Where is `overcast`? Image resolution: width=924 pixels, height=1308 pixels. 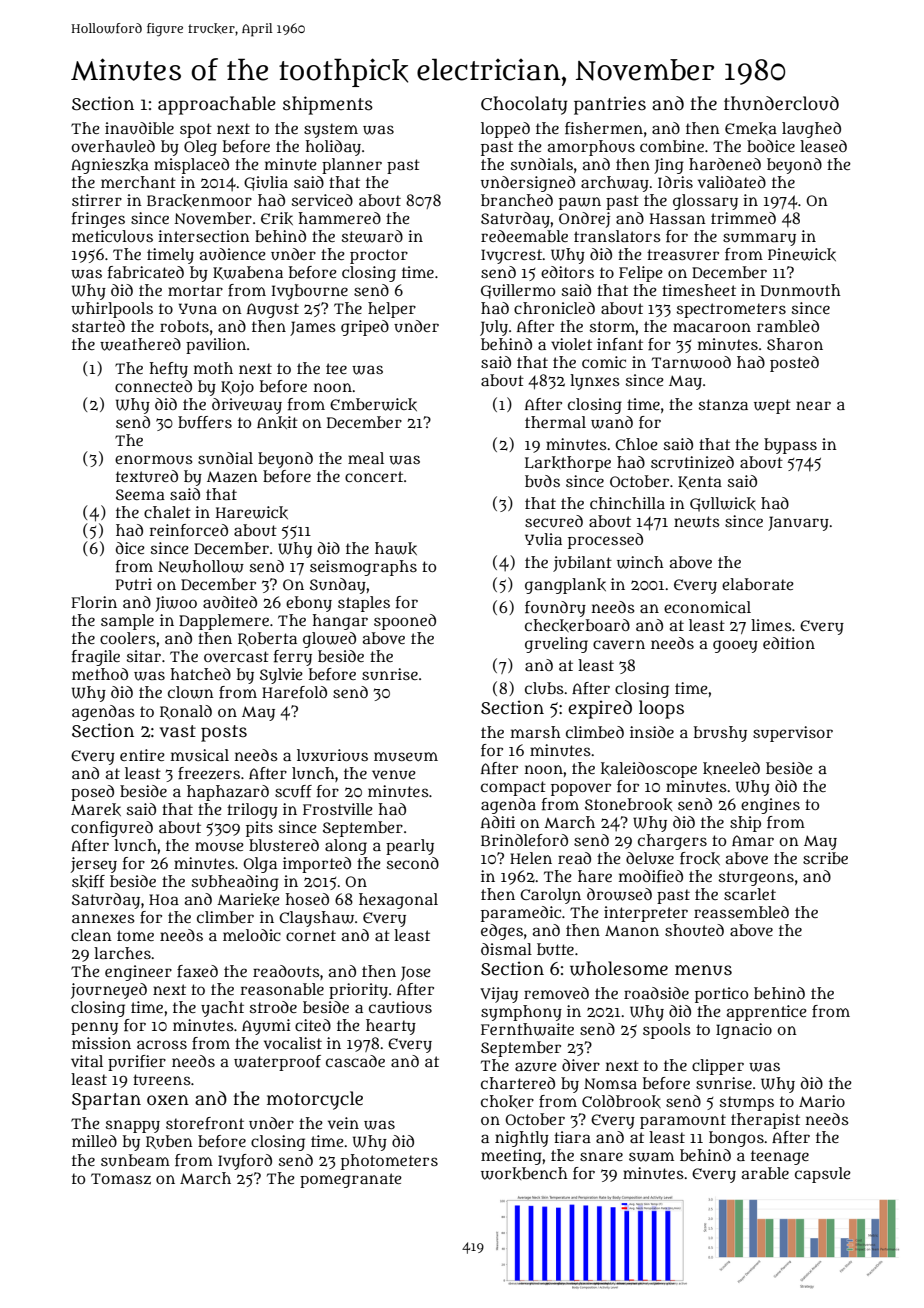
overcast is located at coordinates (236, 656).
